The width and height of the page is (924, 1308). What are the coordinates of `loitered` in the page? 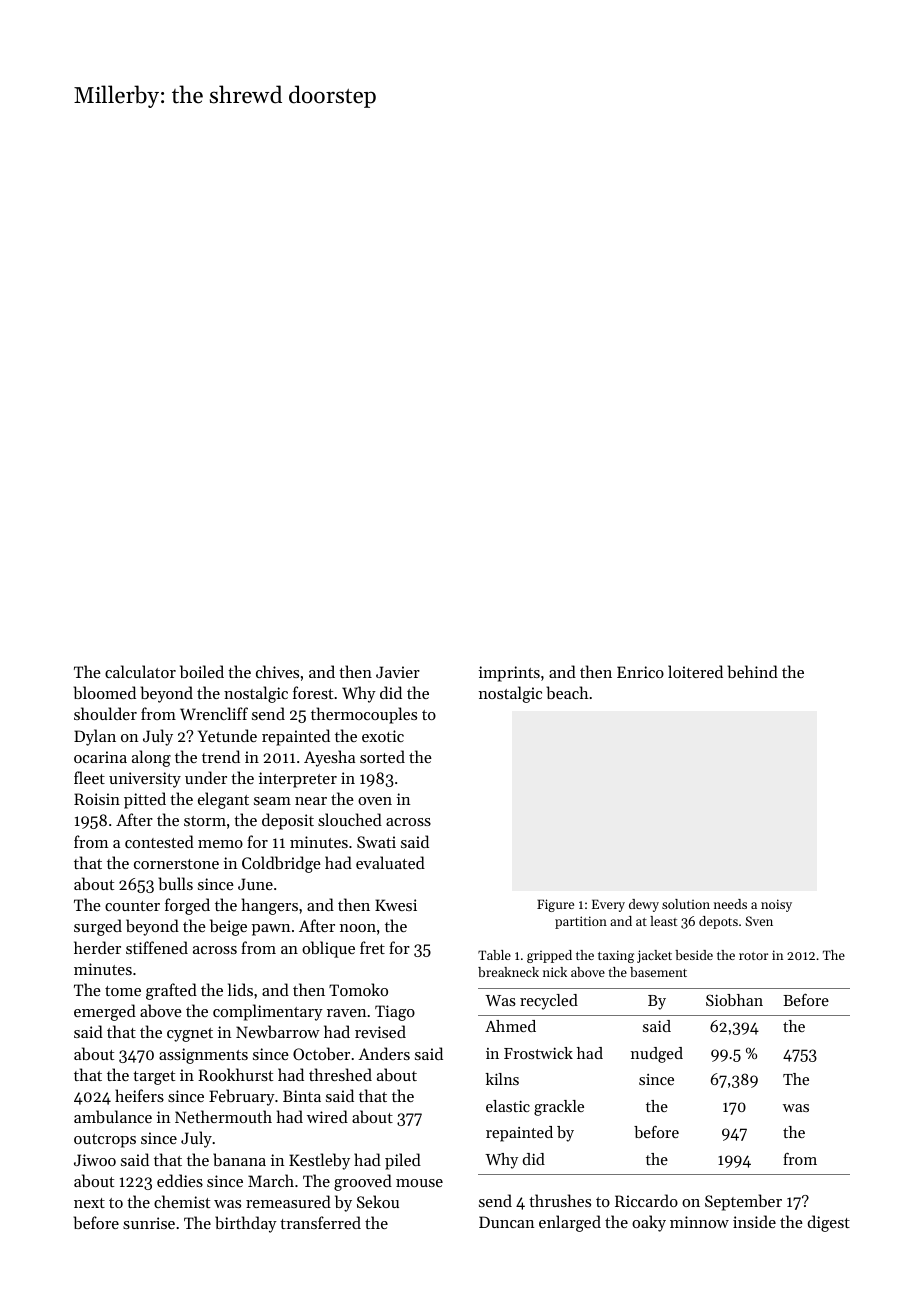 It's located at (695, 671).
